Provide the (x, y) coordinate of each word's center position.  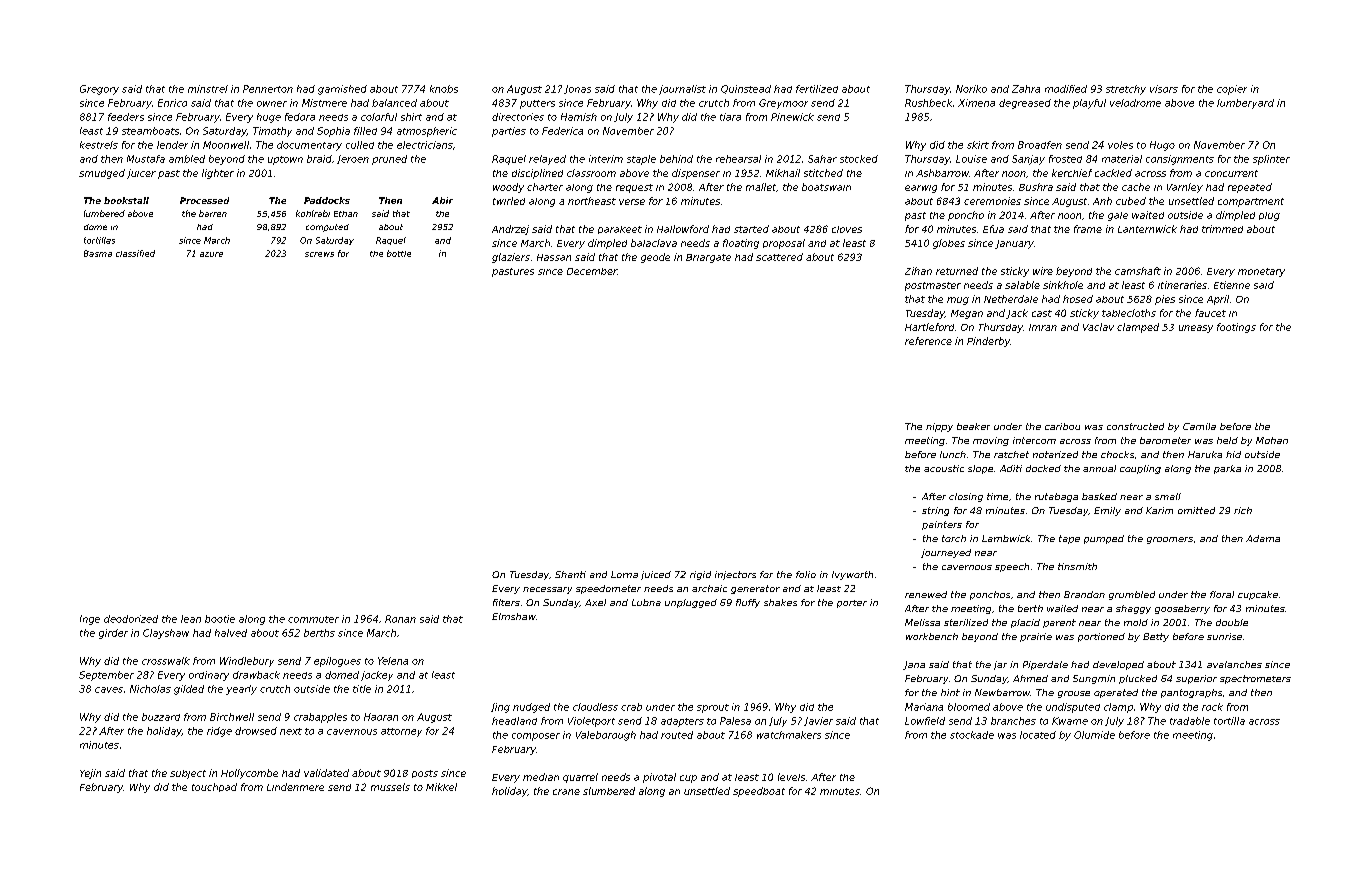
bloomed (969, 707)
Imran (1043, 327)
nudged (531, 708)
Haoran (381, 717)
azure (211, 254)
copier (1232, 90)
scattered (779, 257)
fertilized (817, 89)
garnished (342, 90)
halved (231, 633)
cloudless (595, 707)
